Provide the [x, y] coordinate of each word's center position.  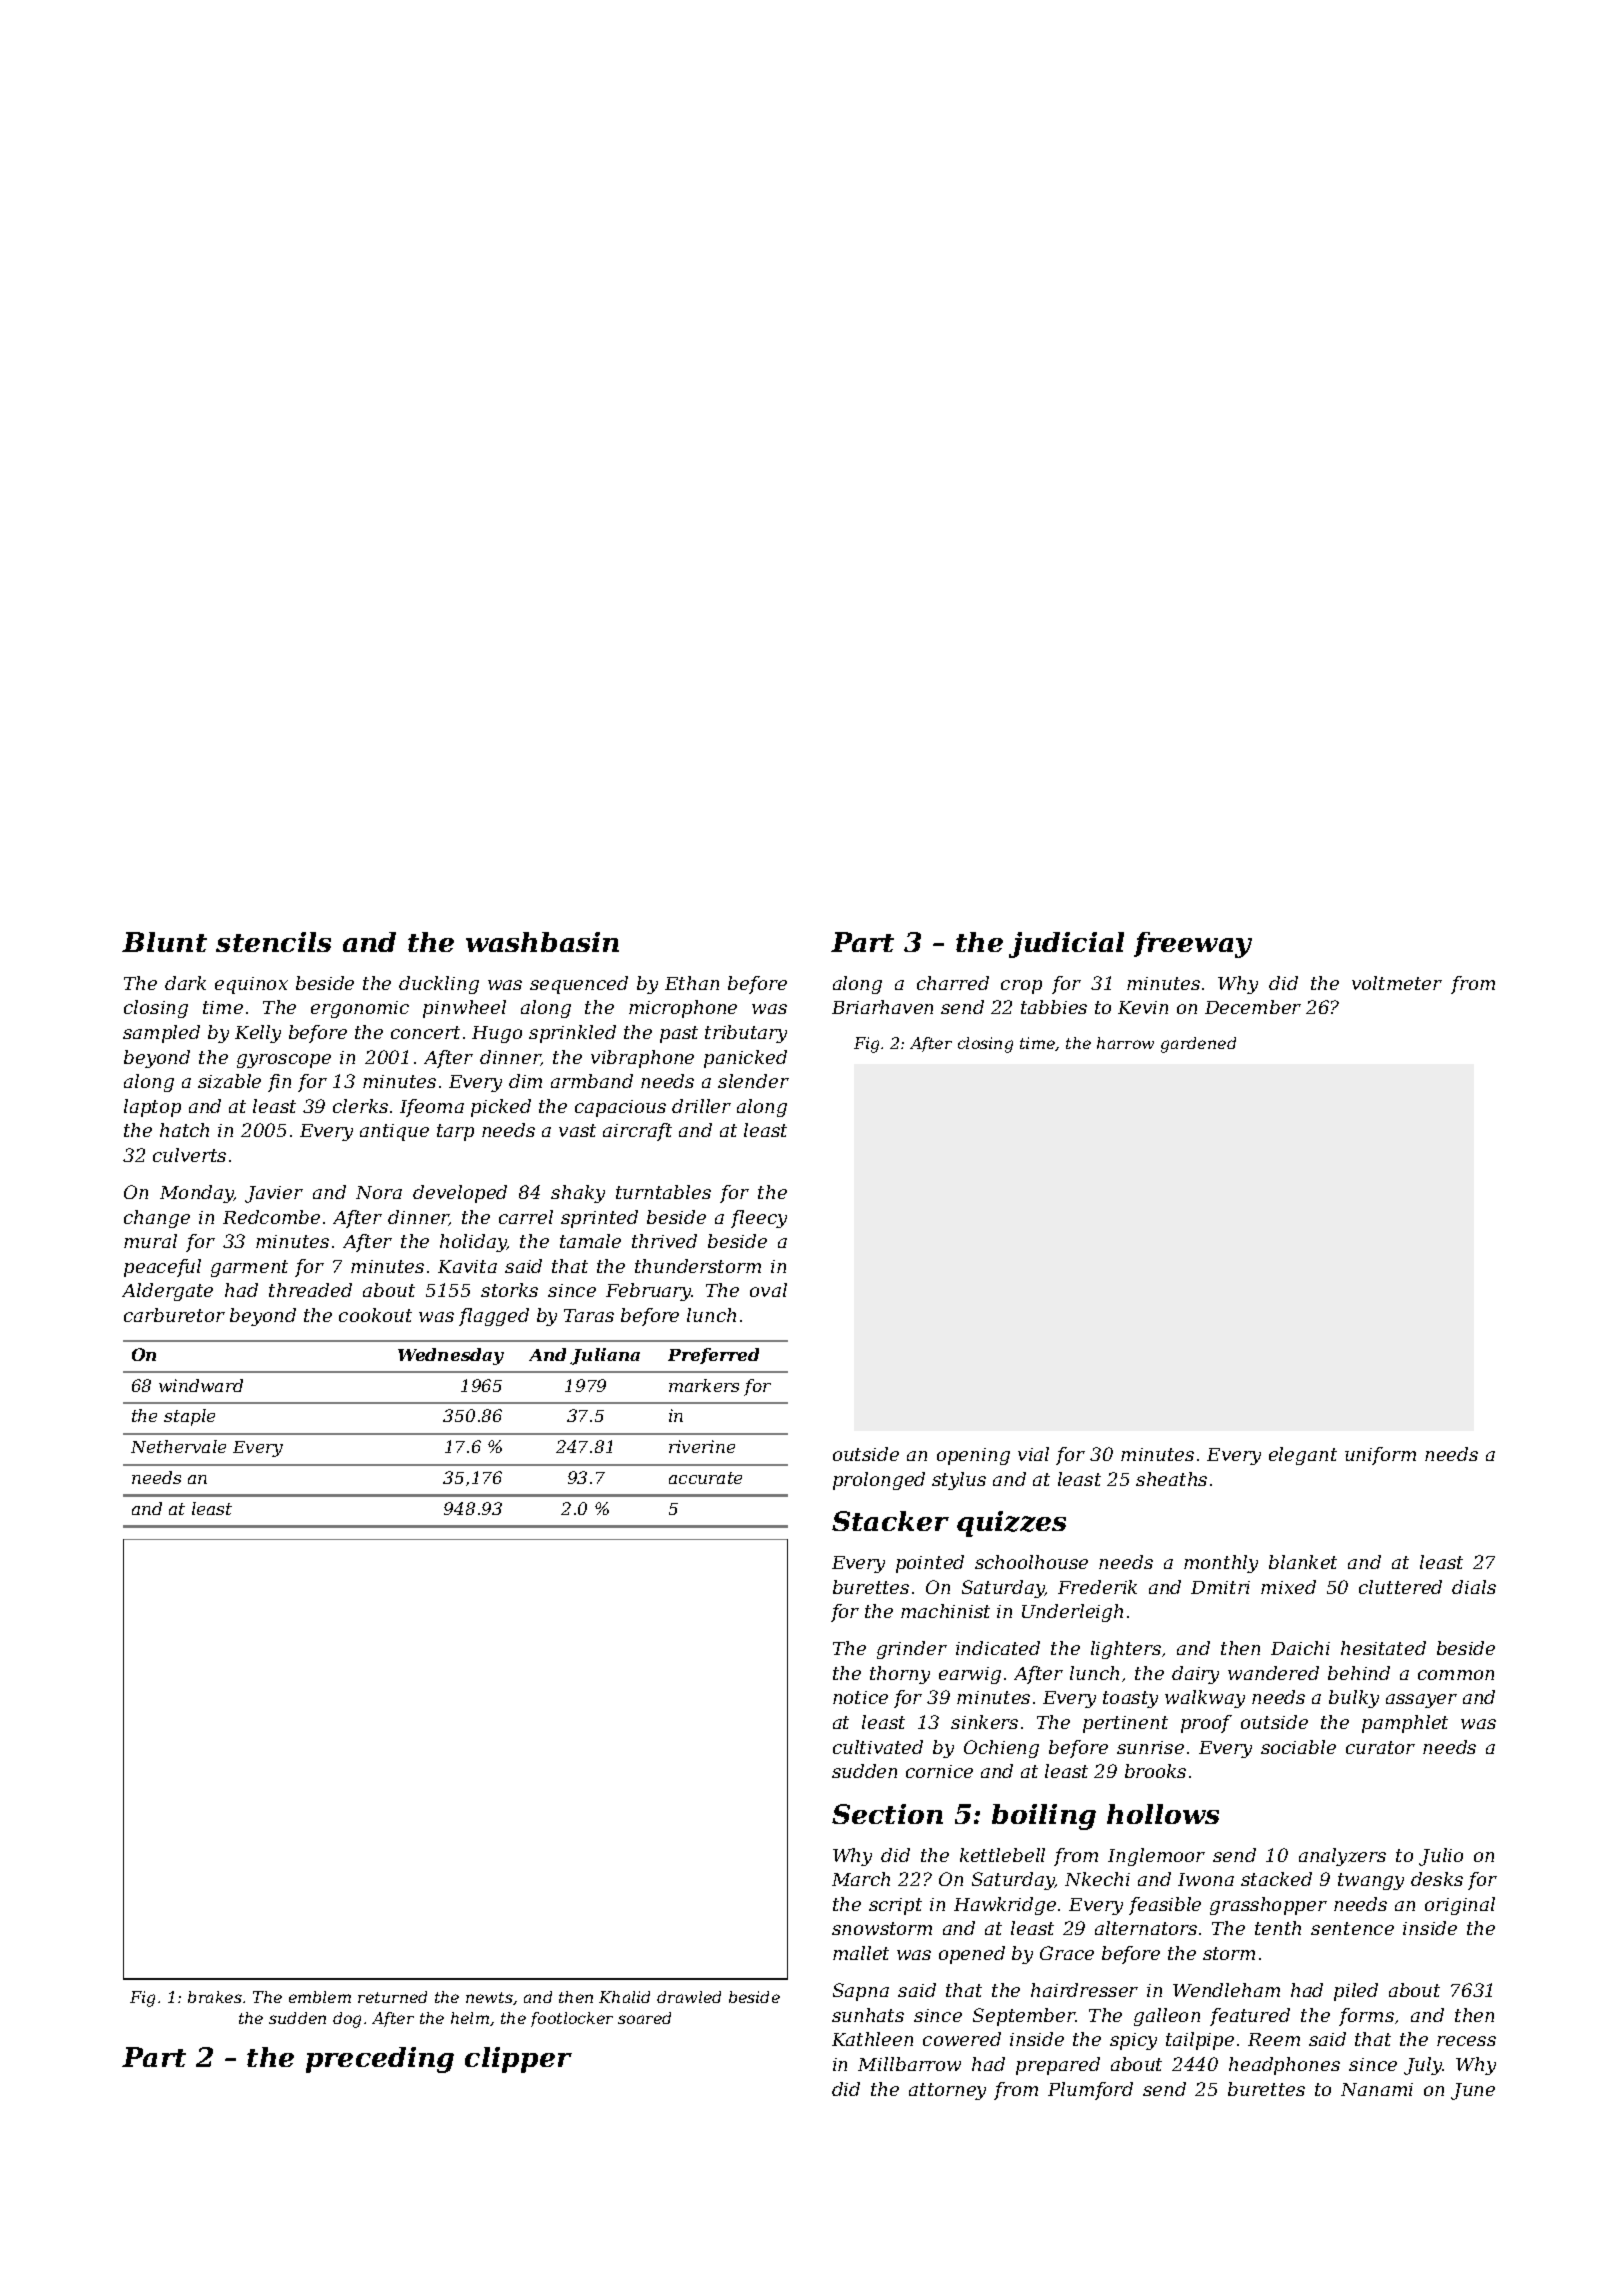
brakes [215, 1997]
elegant [1303, 1456]
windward [201, 1385]
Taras [589, 1315]
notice [860, 1697]
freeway [1193, 945]
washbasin [542, 942]
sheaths [1171, 1479]
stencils [273, 942]
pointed [930, 1564]
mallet [861, 1953]
